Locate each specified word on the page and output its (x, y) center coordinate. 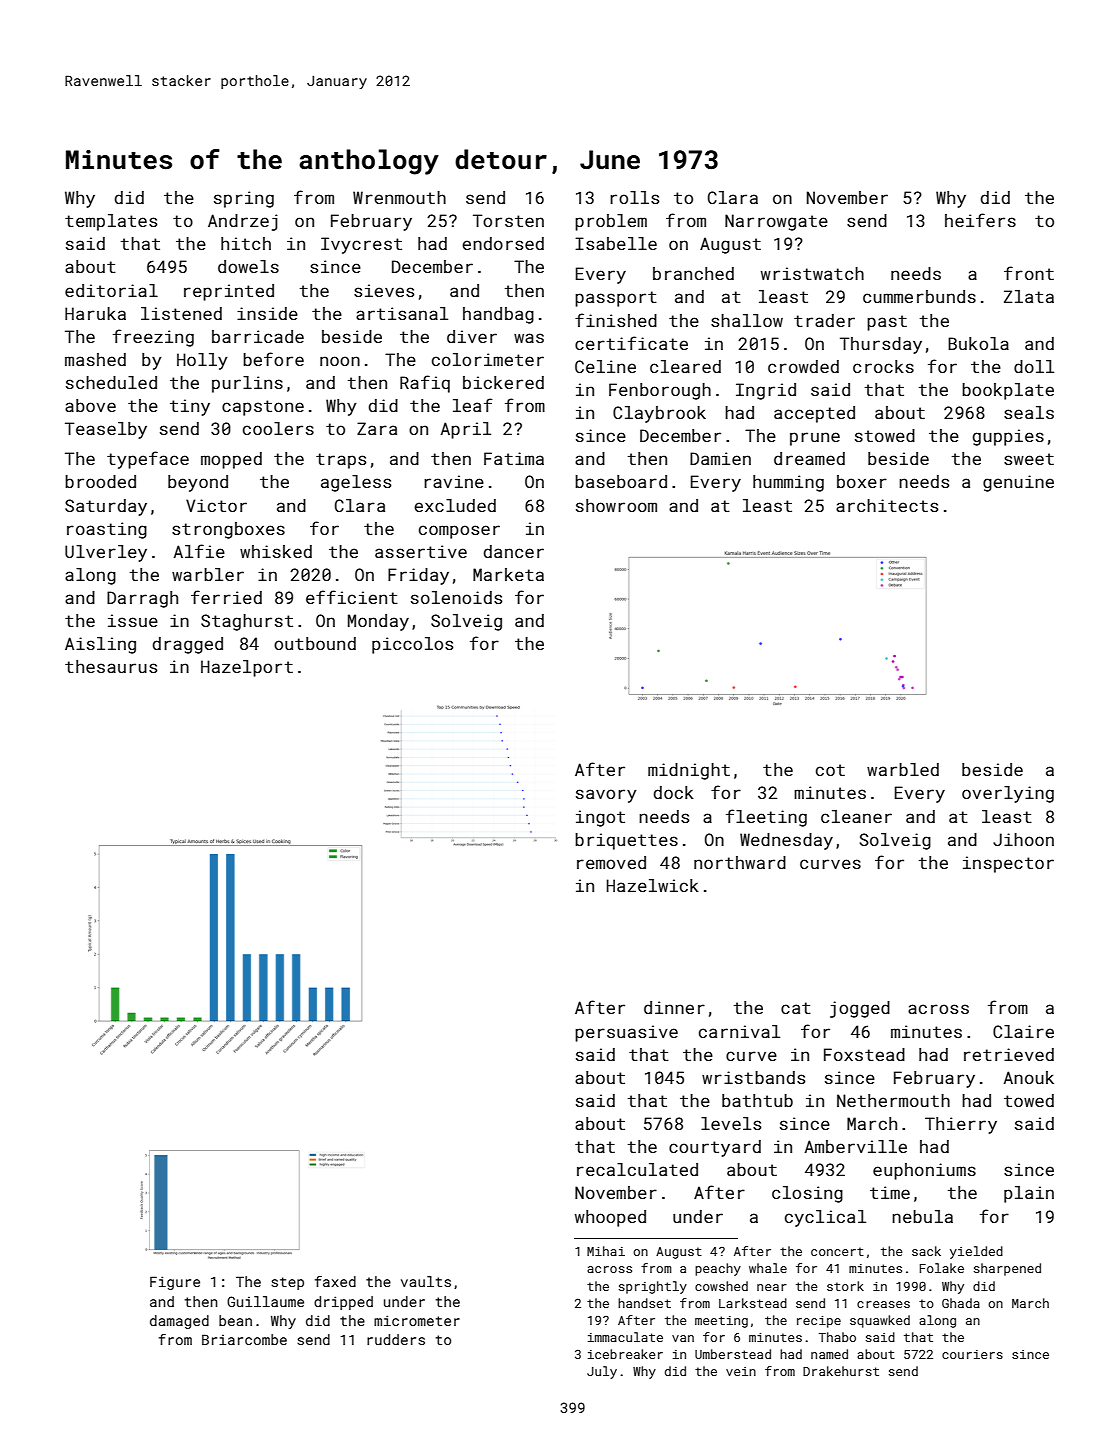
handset (644, 1303)
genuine (1018, 483)
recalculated (637, 1169)
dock (674, 792)
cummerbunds (919, 296)
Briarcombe (244, 1339)
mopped (231, 460)
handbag (498, 315)
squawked (880, 1321)
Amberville (855, 1146)
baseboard (621, 481)
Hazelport (247, 668)
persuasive (626, 1033)
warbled (903, 769)
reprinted (229, 292)
